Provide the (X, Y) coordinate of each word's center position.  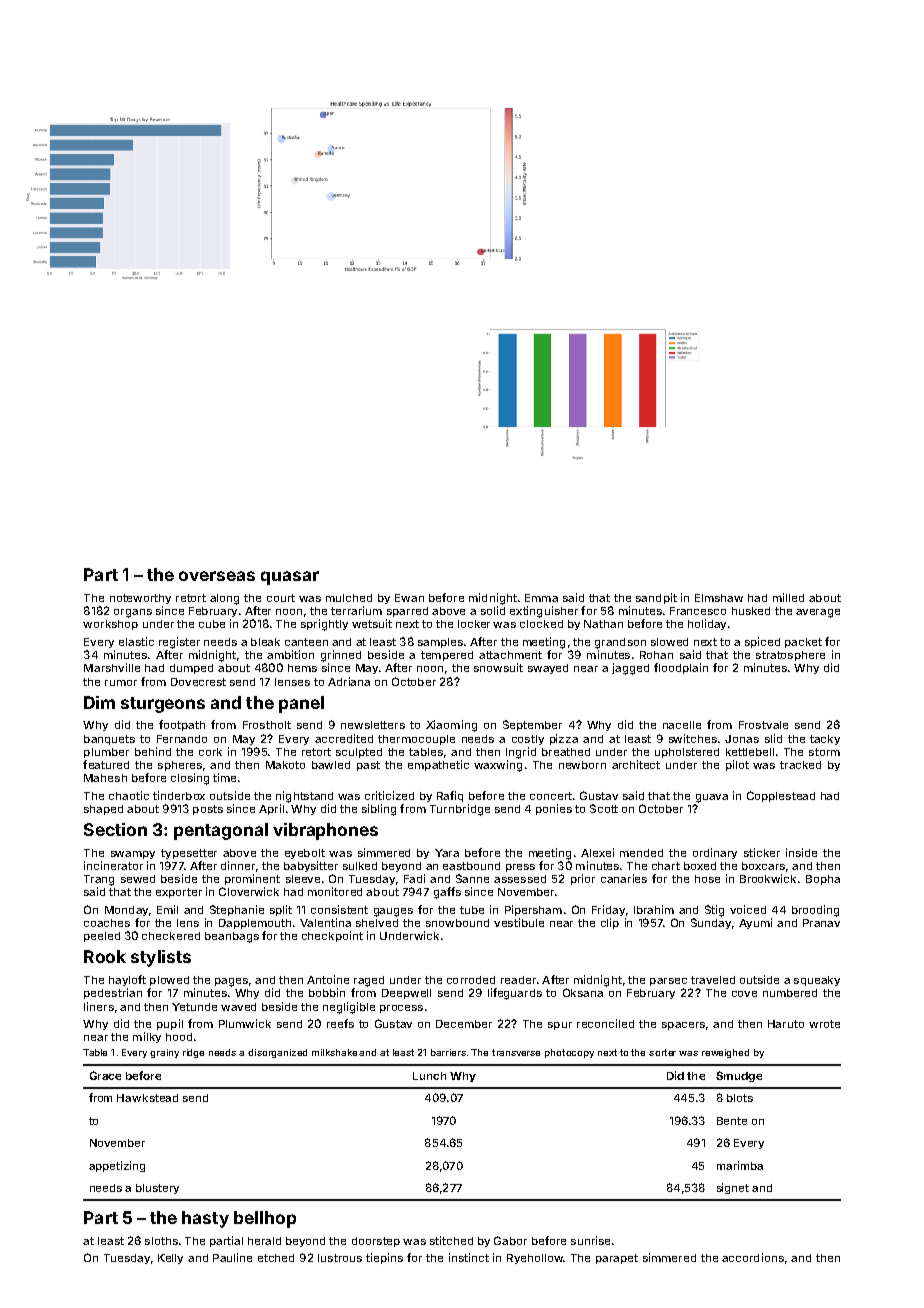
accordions (753, 1257)
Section (115, 829)
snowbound (457, 923)
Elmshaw (719, 598)
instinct (469, 1257)
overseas (217, 576)
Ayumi (755, 923)
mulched (349, 598)
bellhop (265, 1219)
